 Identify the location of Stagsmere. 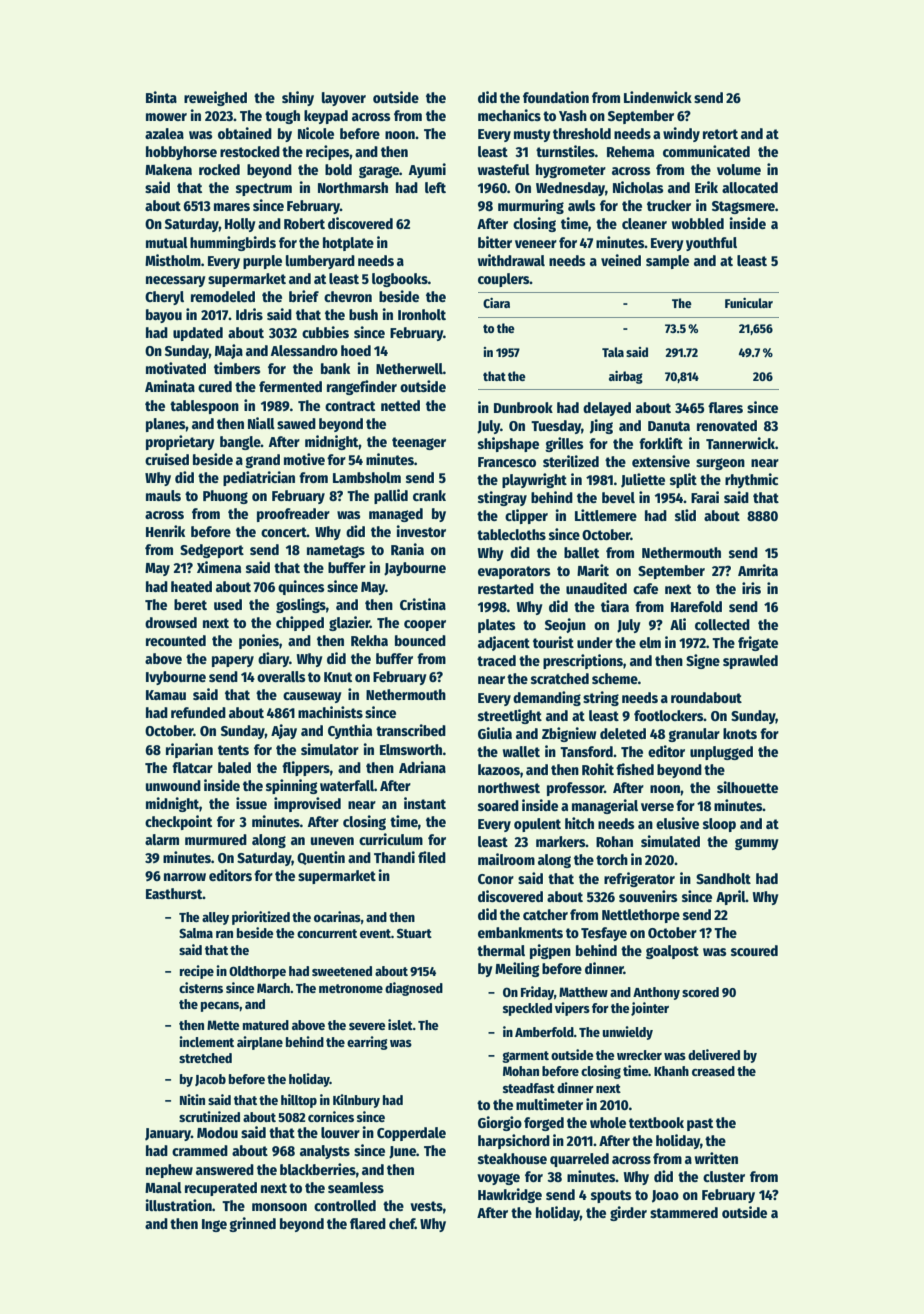
(743, 207).
